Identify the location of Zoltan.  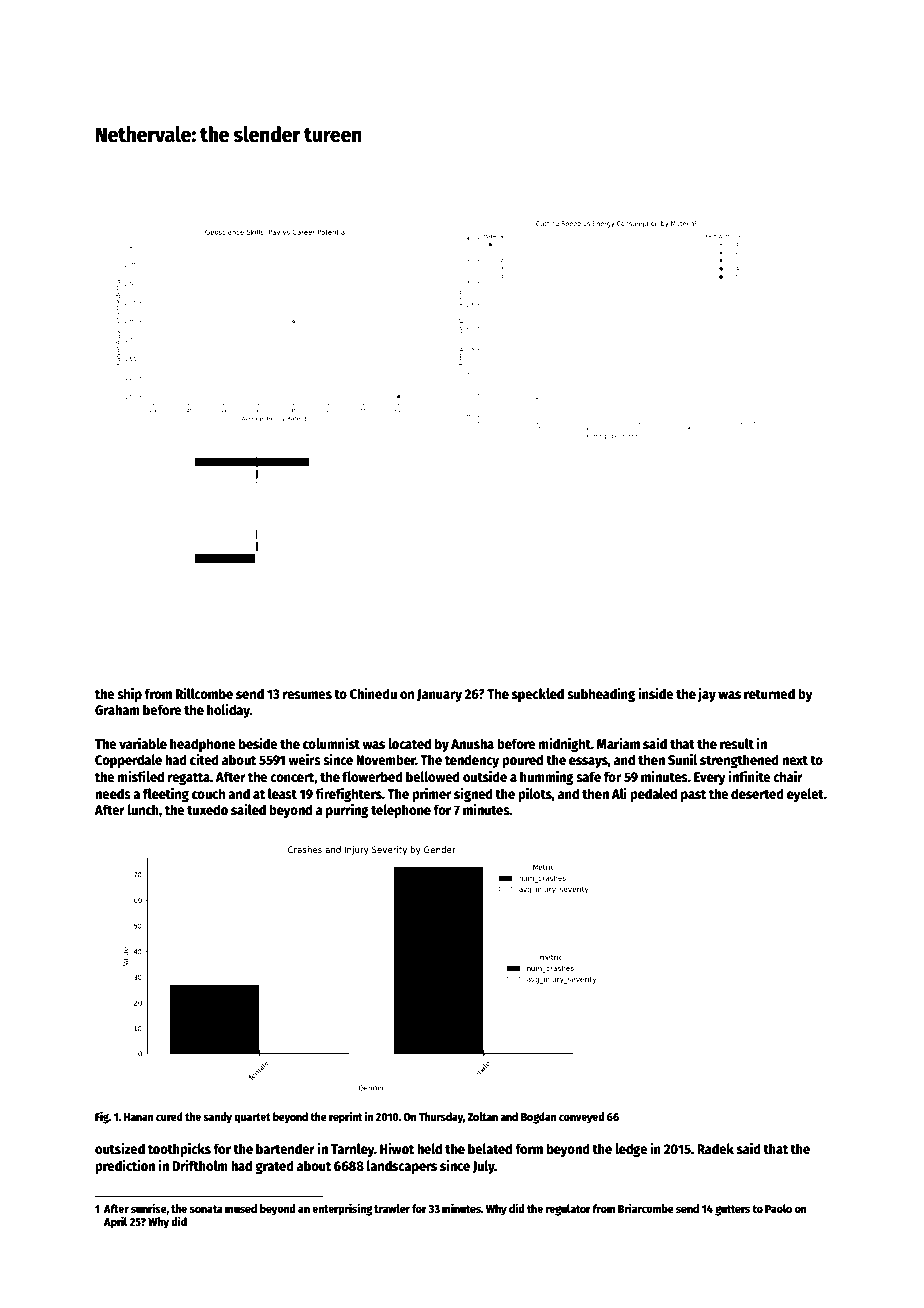
(482, 1116).
